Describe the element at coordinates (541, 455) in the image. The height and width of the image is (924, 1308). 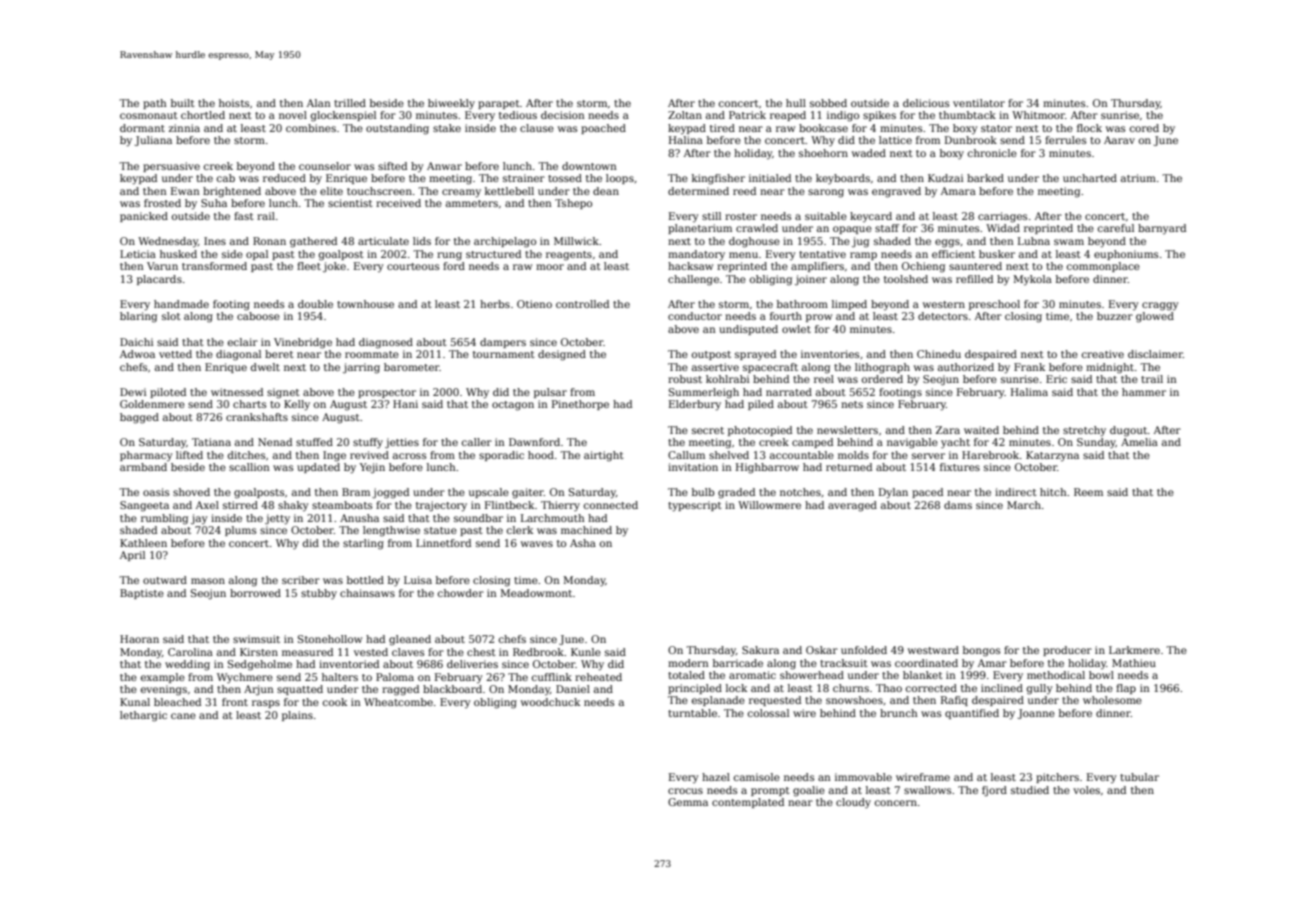
I see `hood` at that location.
